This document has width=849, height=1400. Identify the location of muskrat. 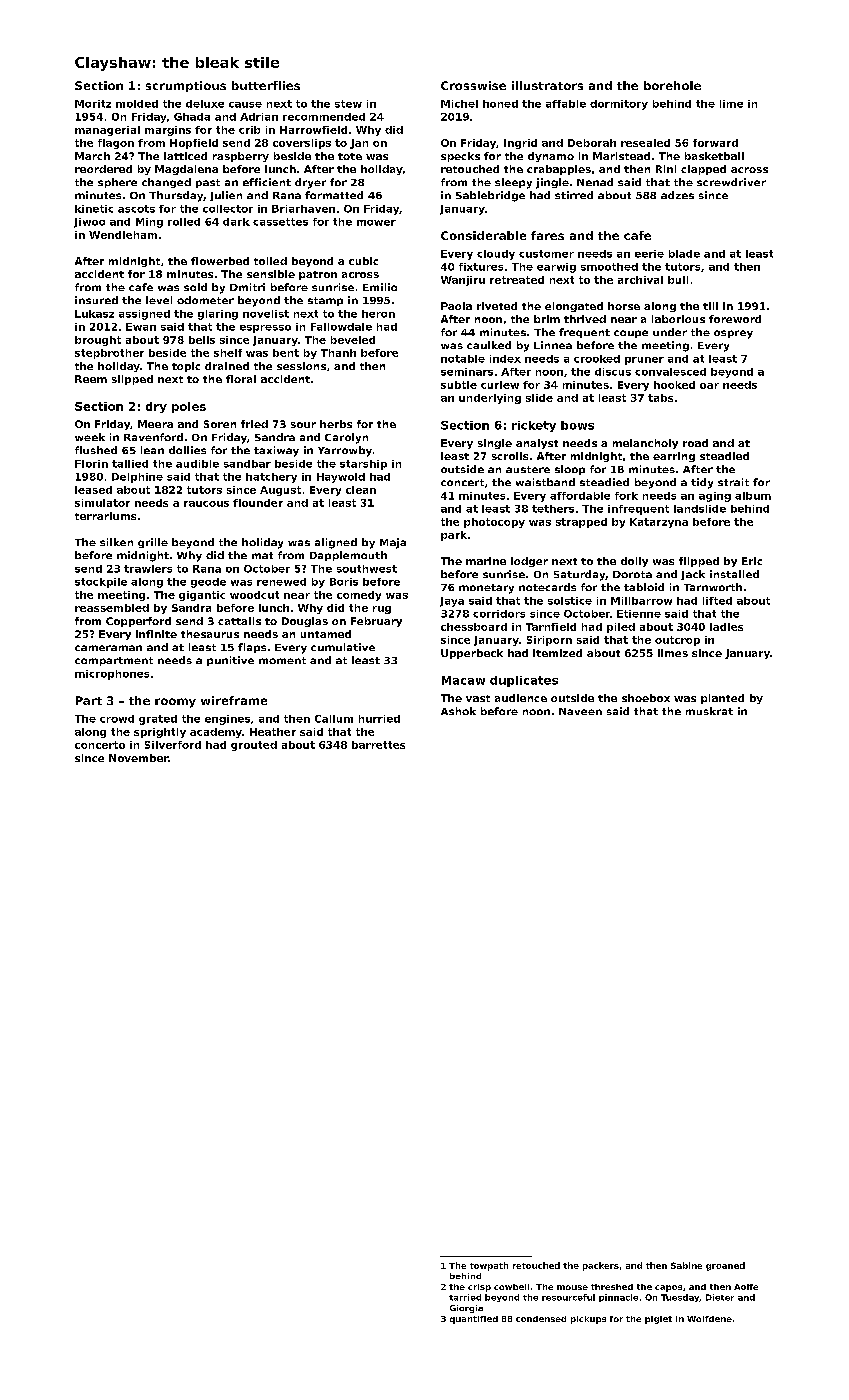
(709, 711).
